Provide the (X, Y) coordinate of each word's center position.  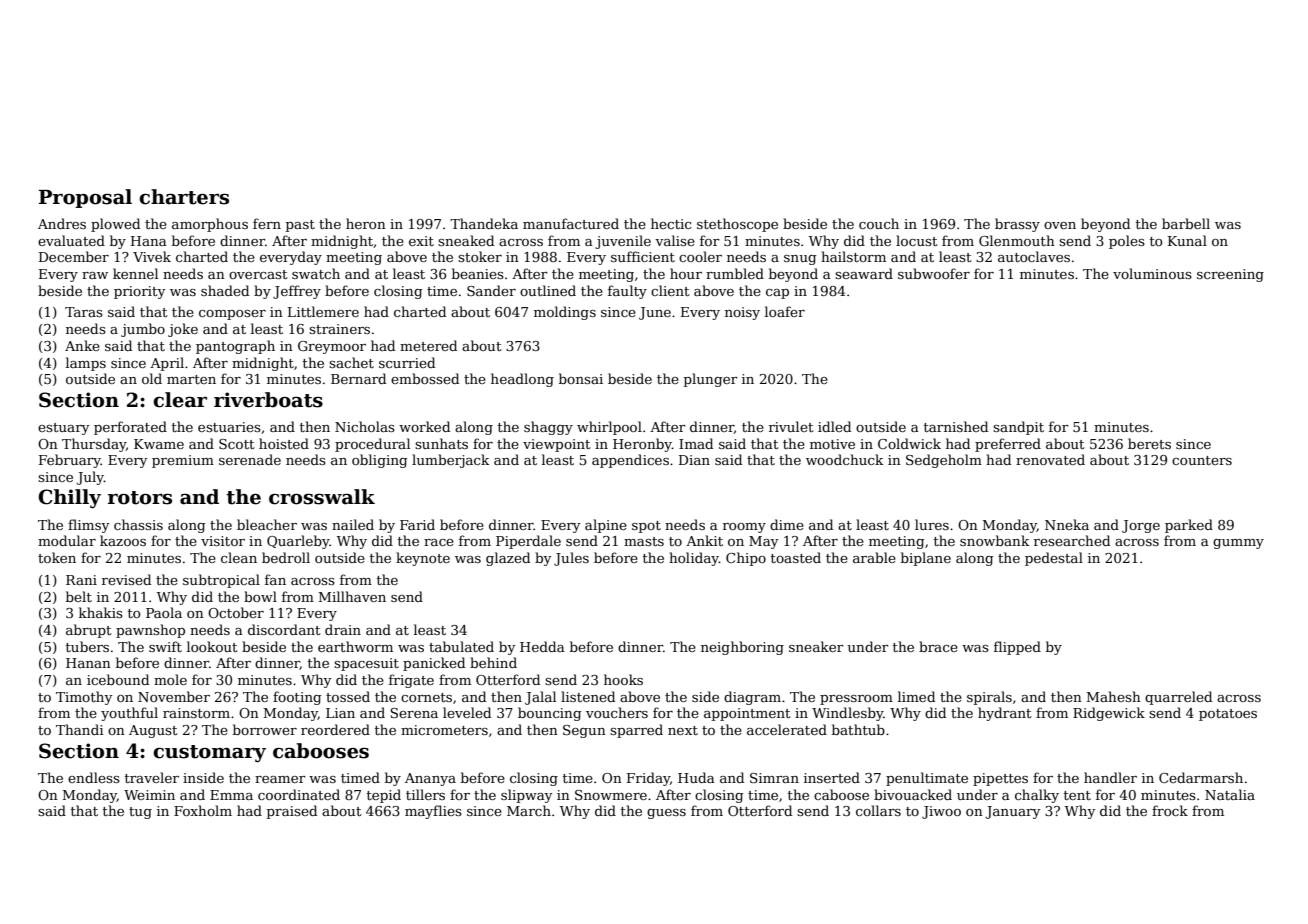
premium (183, 461)
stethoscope (737, 225)
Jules (571, 559)
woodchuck (844, 459)
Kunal (1187, 240)
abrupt (89, 631)
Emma (231, 795)
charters (184, 197)
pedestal (1054, 559)
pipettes (1000, 779)
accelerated (787, 729)
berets (1149, 443)
